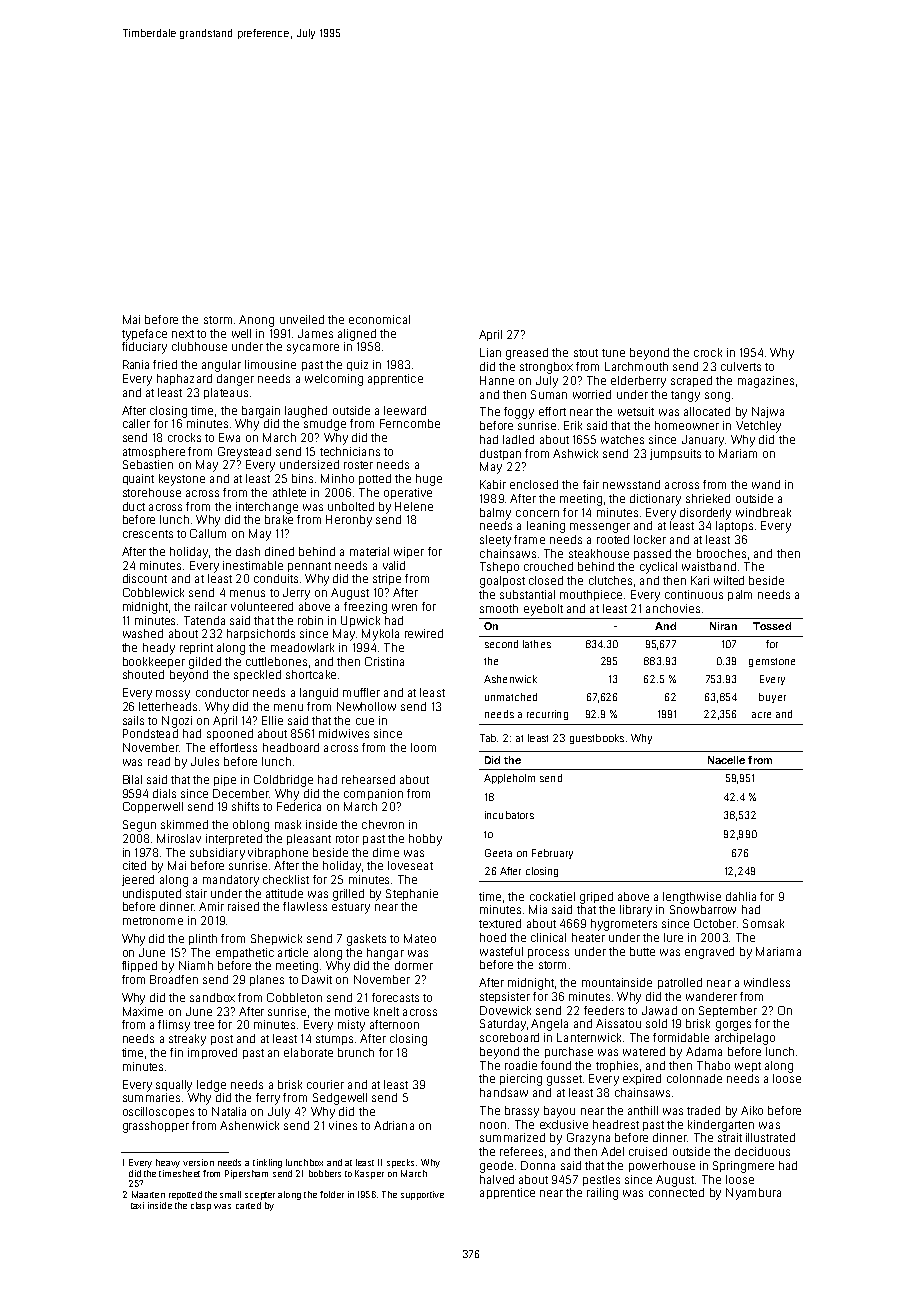  I want to click on squally, so click(174, 1086).
